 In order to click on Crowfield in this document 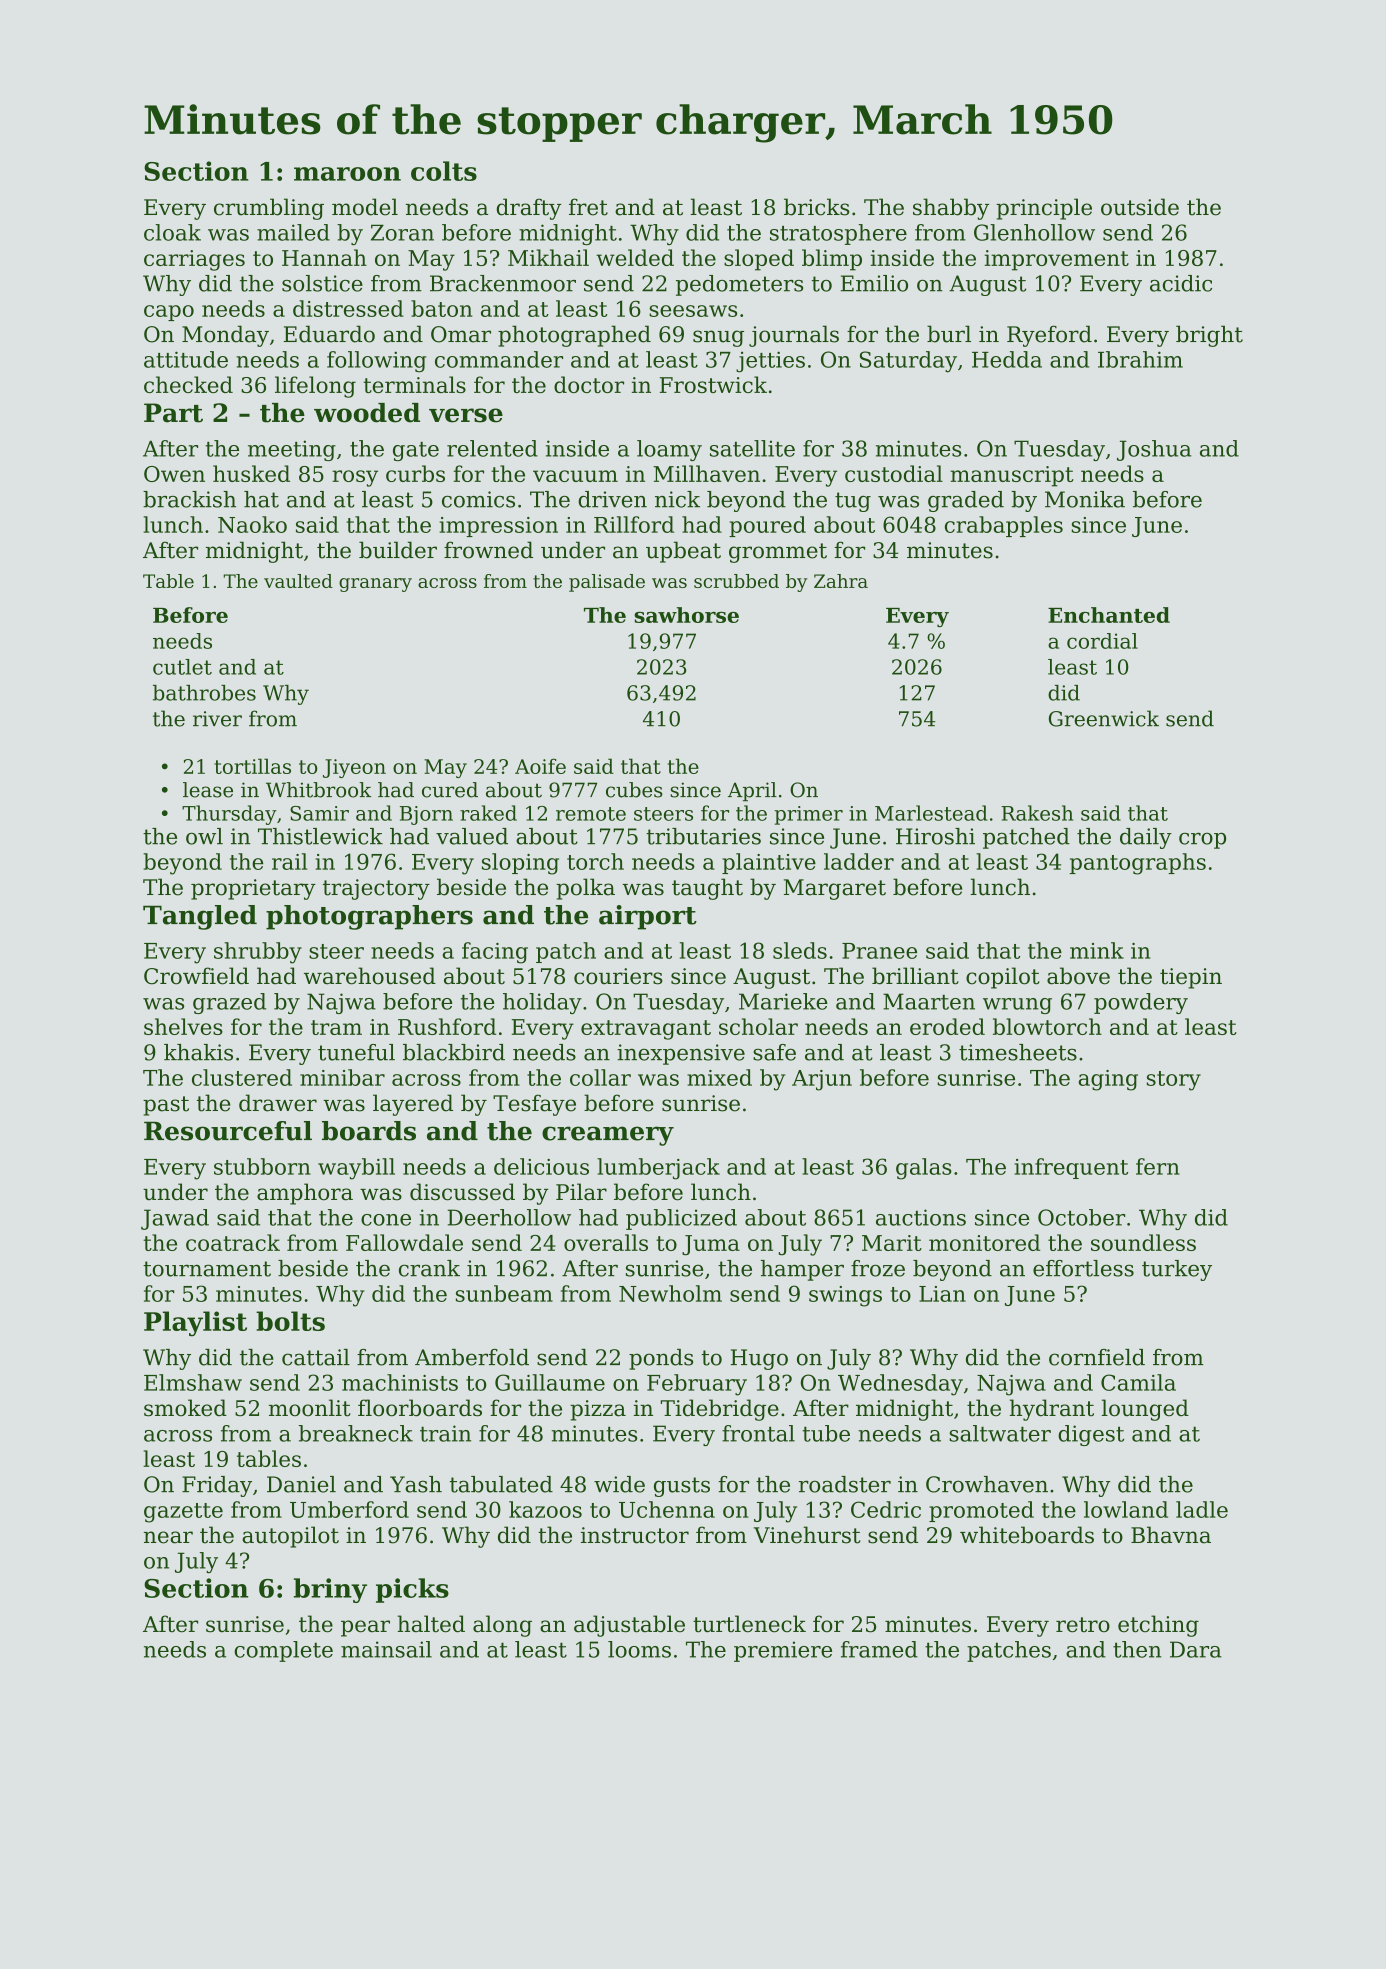, I will do `click(196, 976)`.
